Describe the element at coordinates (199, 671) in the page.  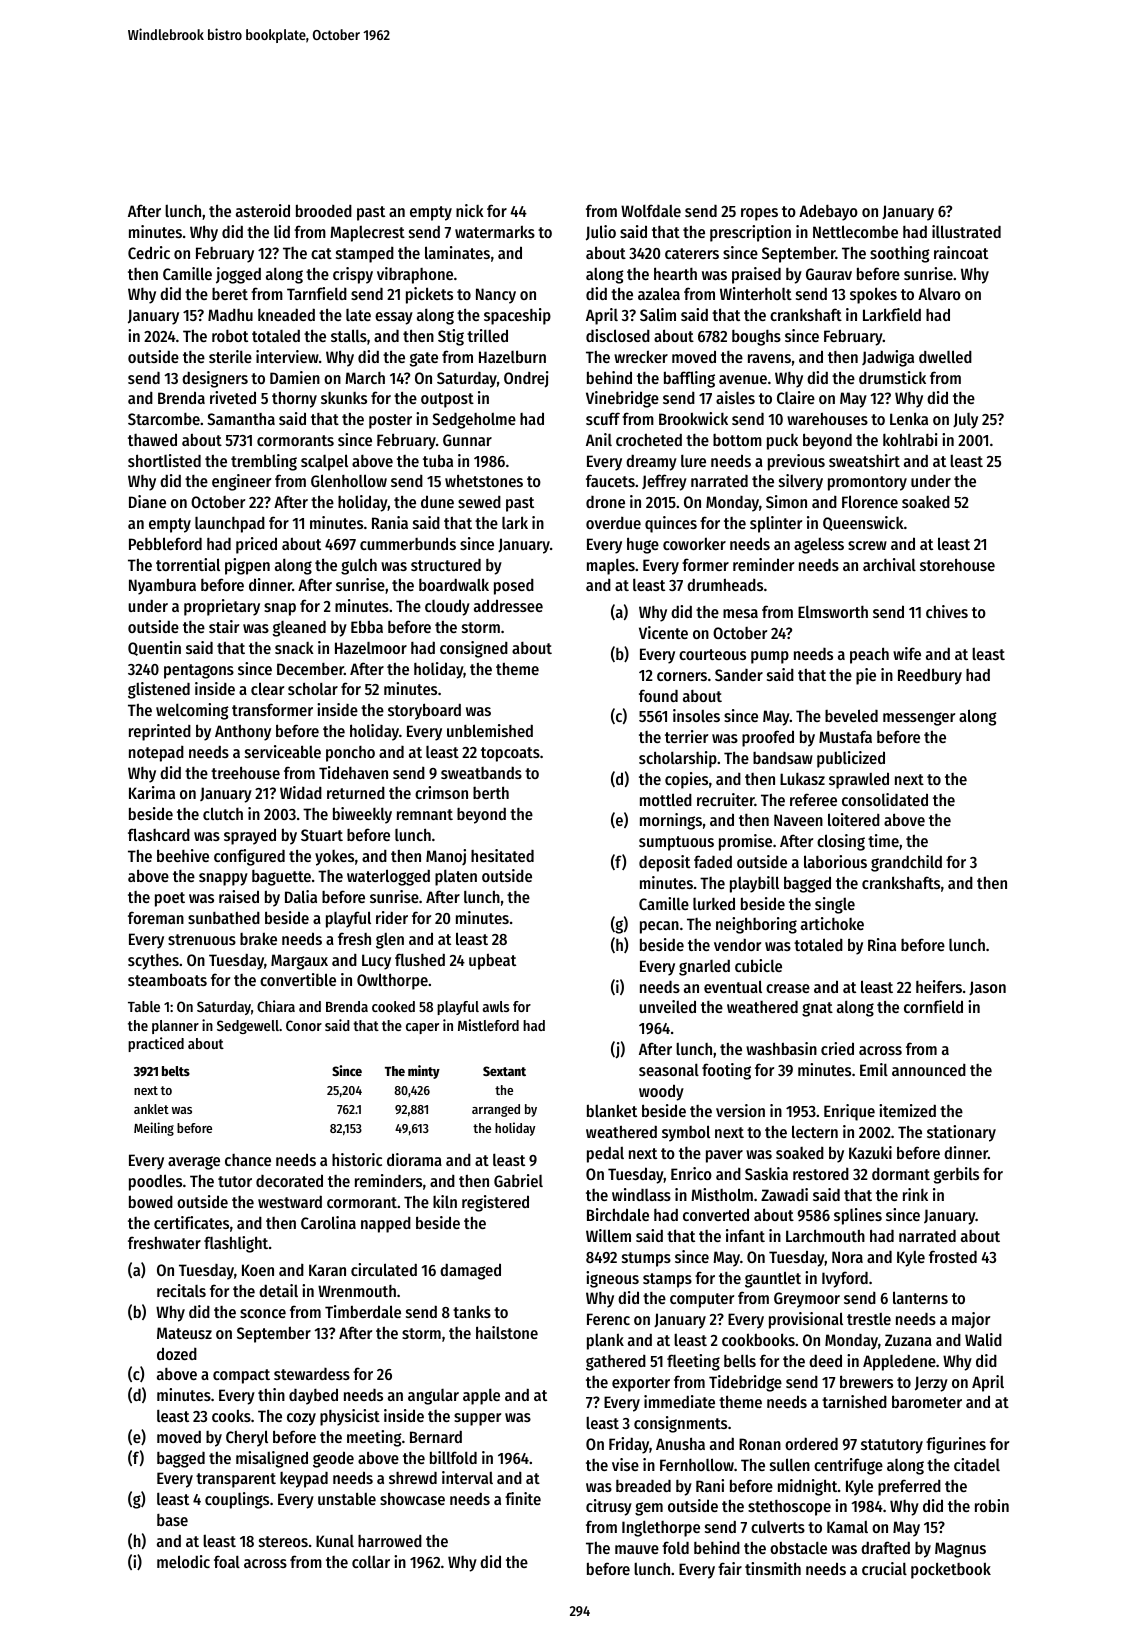
I see `pentagons` at that location.
